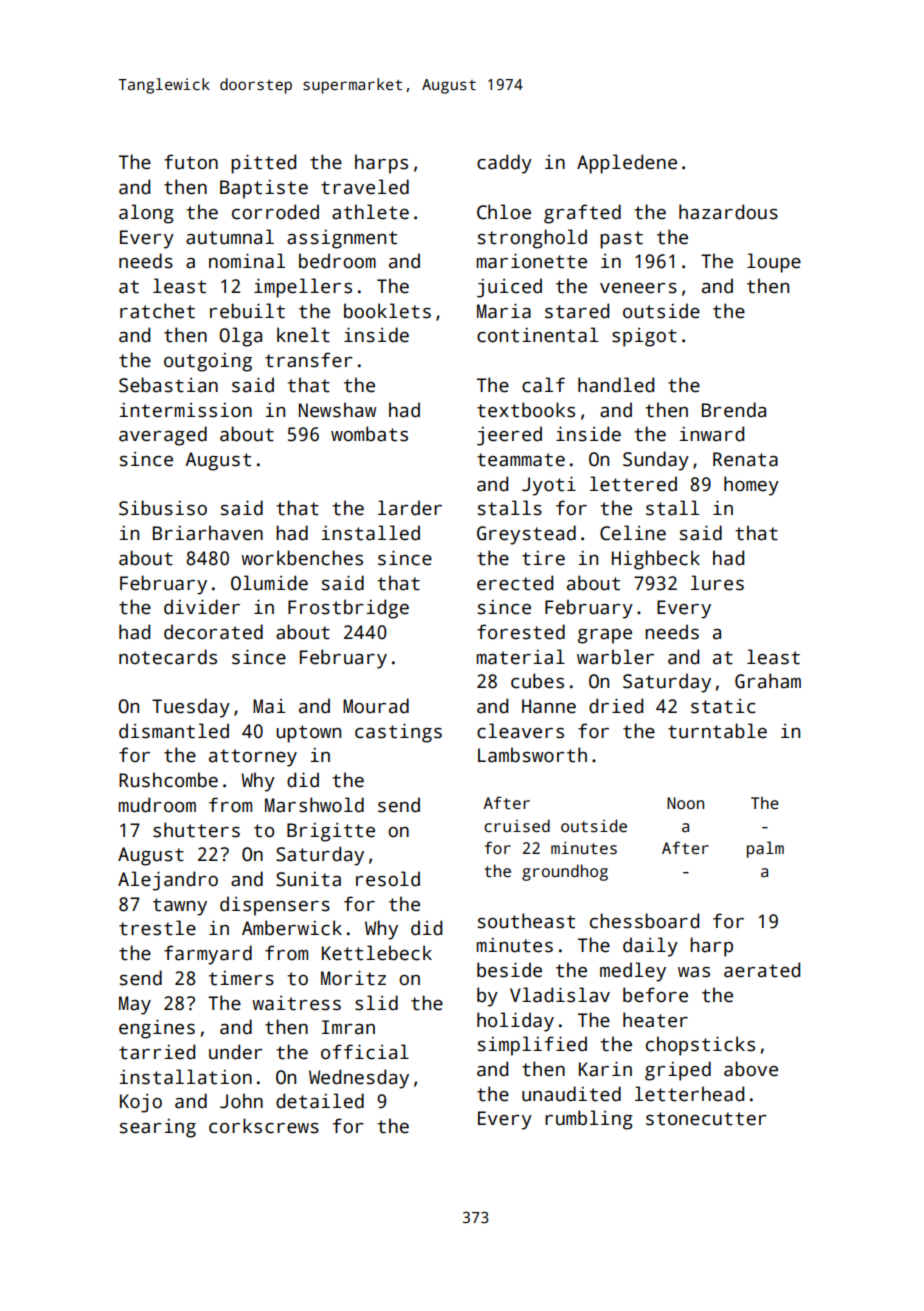  What do you see at coordinates (655, 1020) in the document?
I see `heater` at bounding box center [655, 1020].
